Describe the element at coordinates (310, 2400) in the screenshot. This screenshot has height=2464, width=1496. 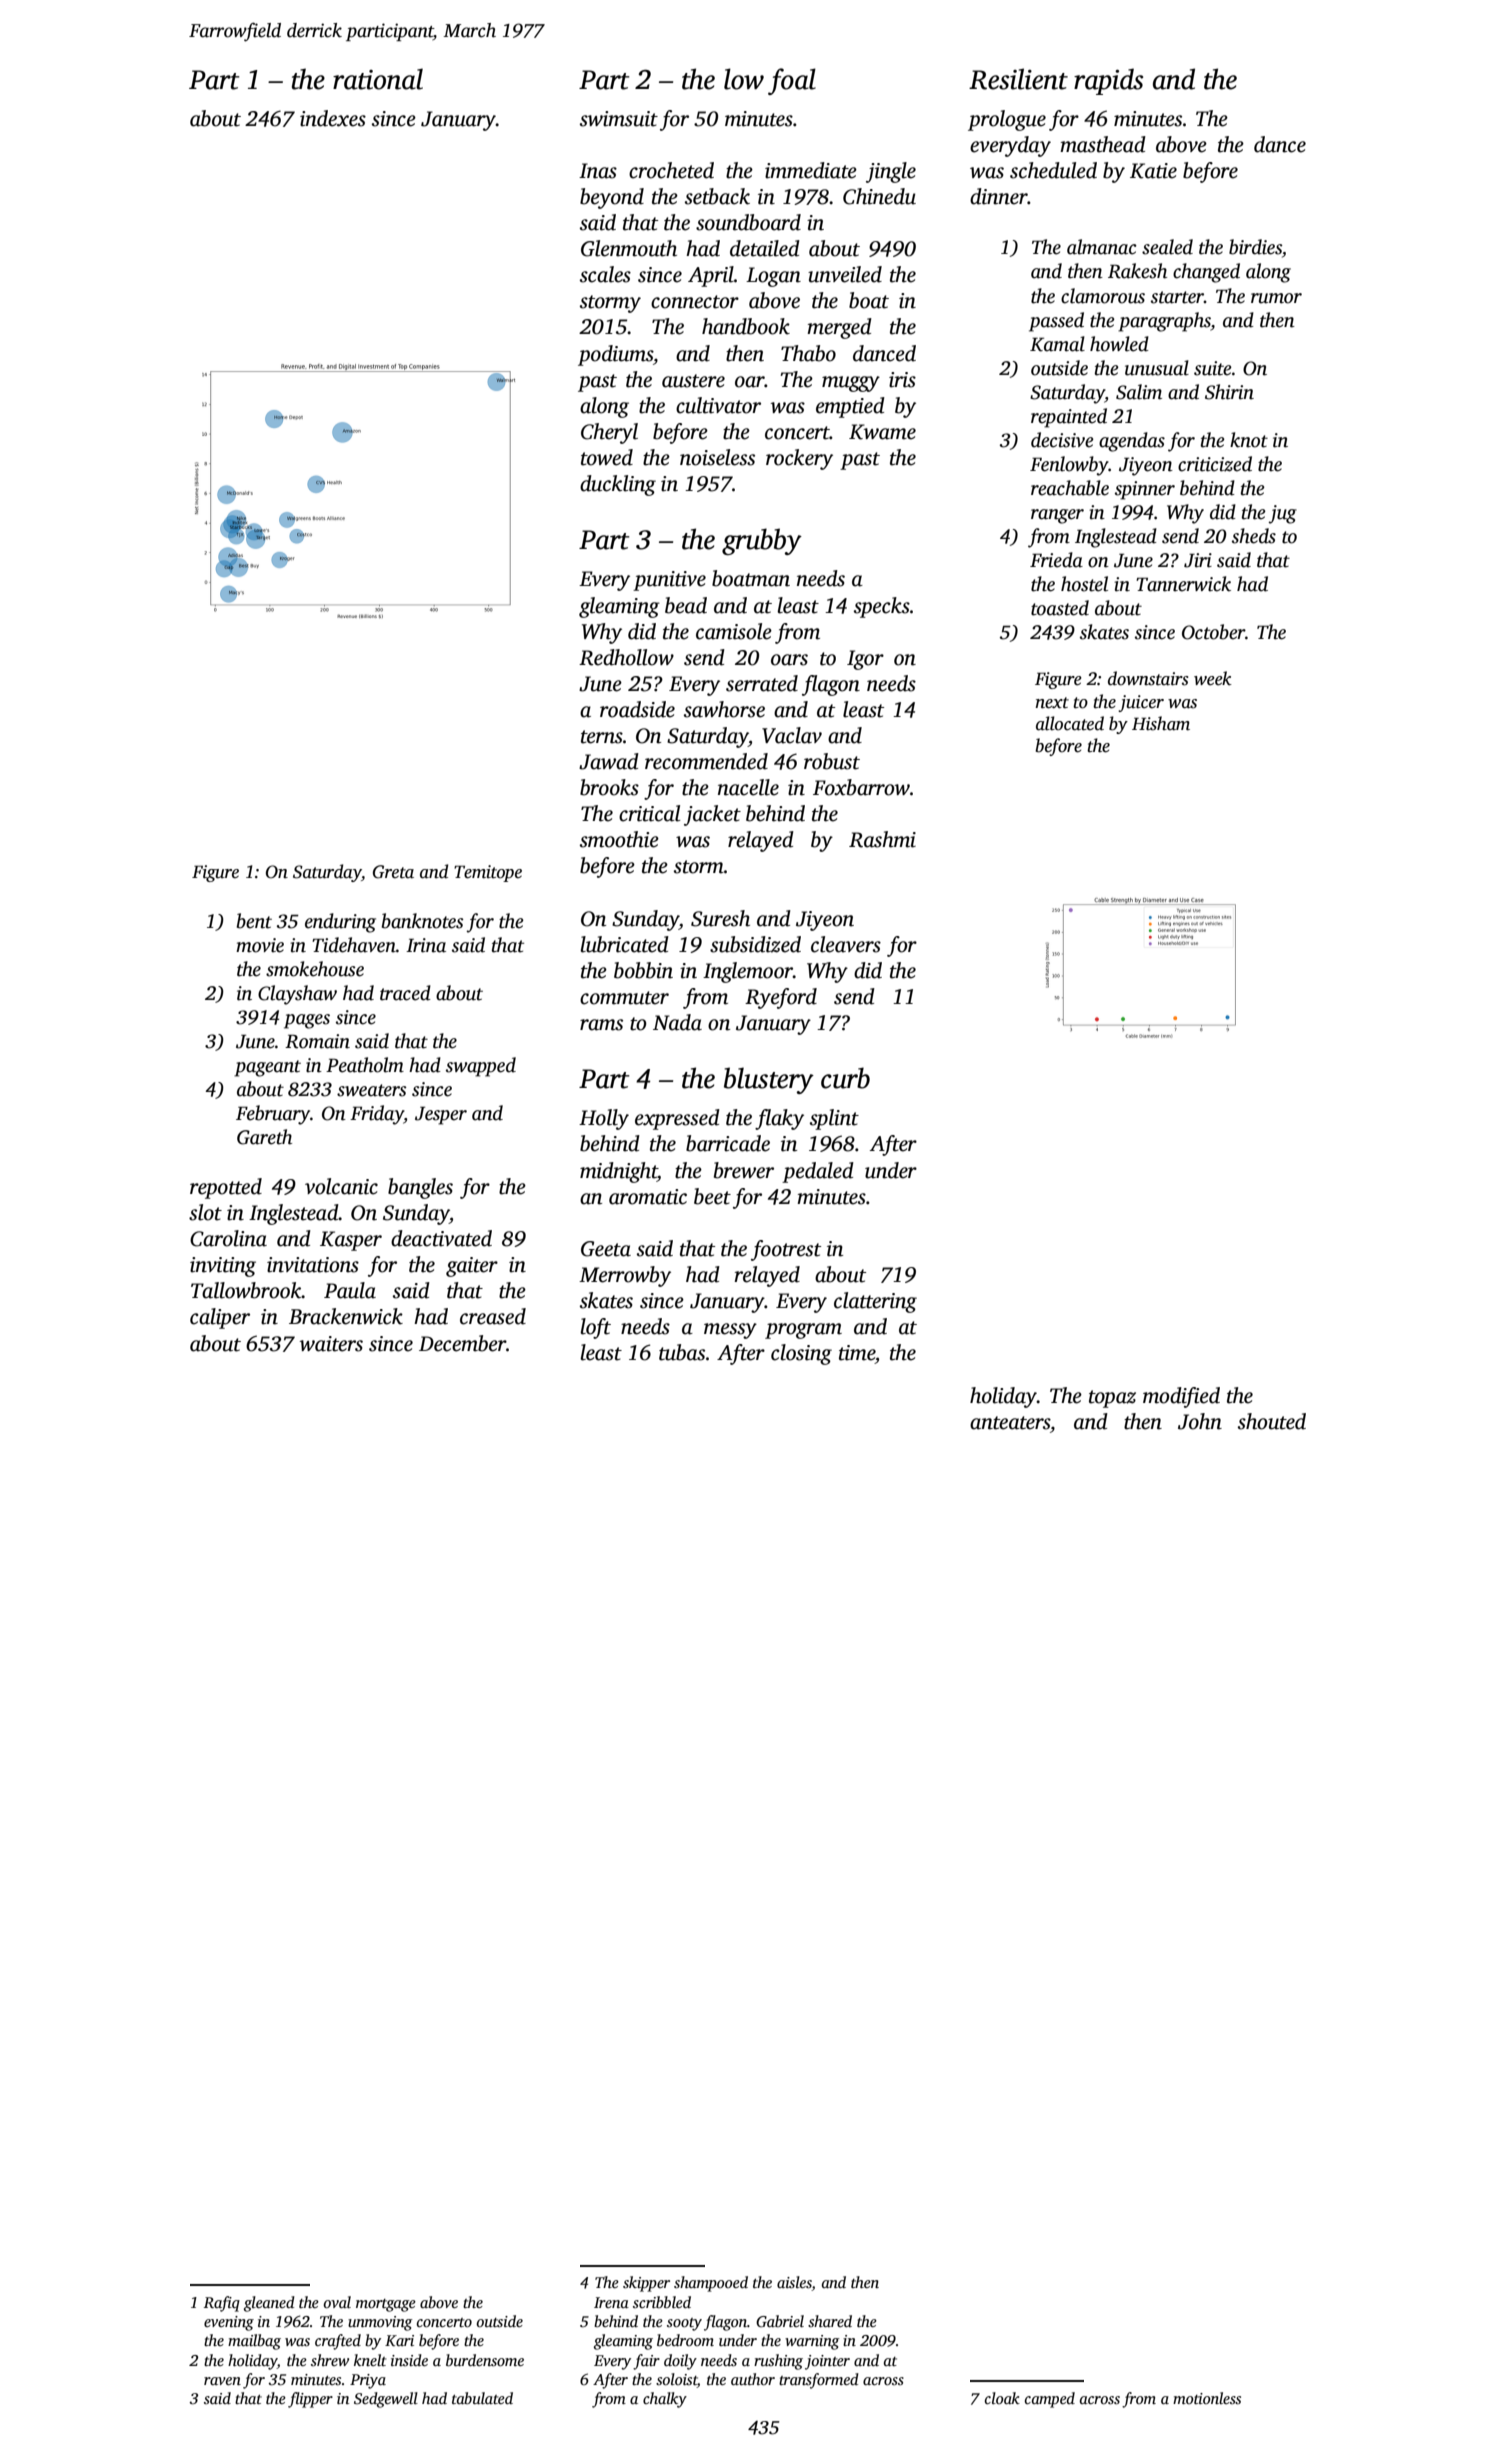
I see `flipper` at that location.
